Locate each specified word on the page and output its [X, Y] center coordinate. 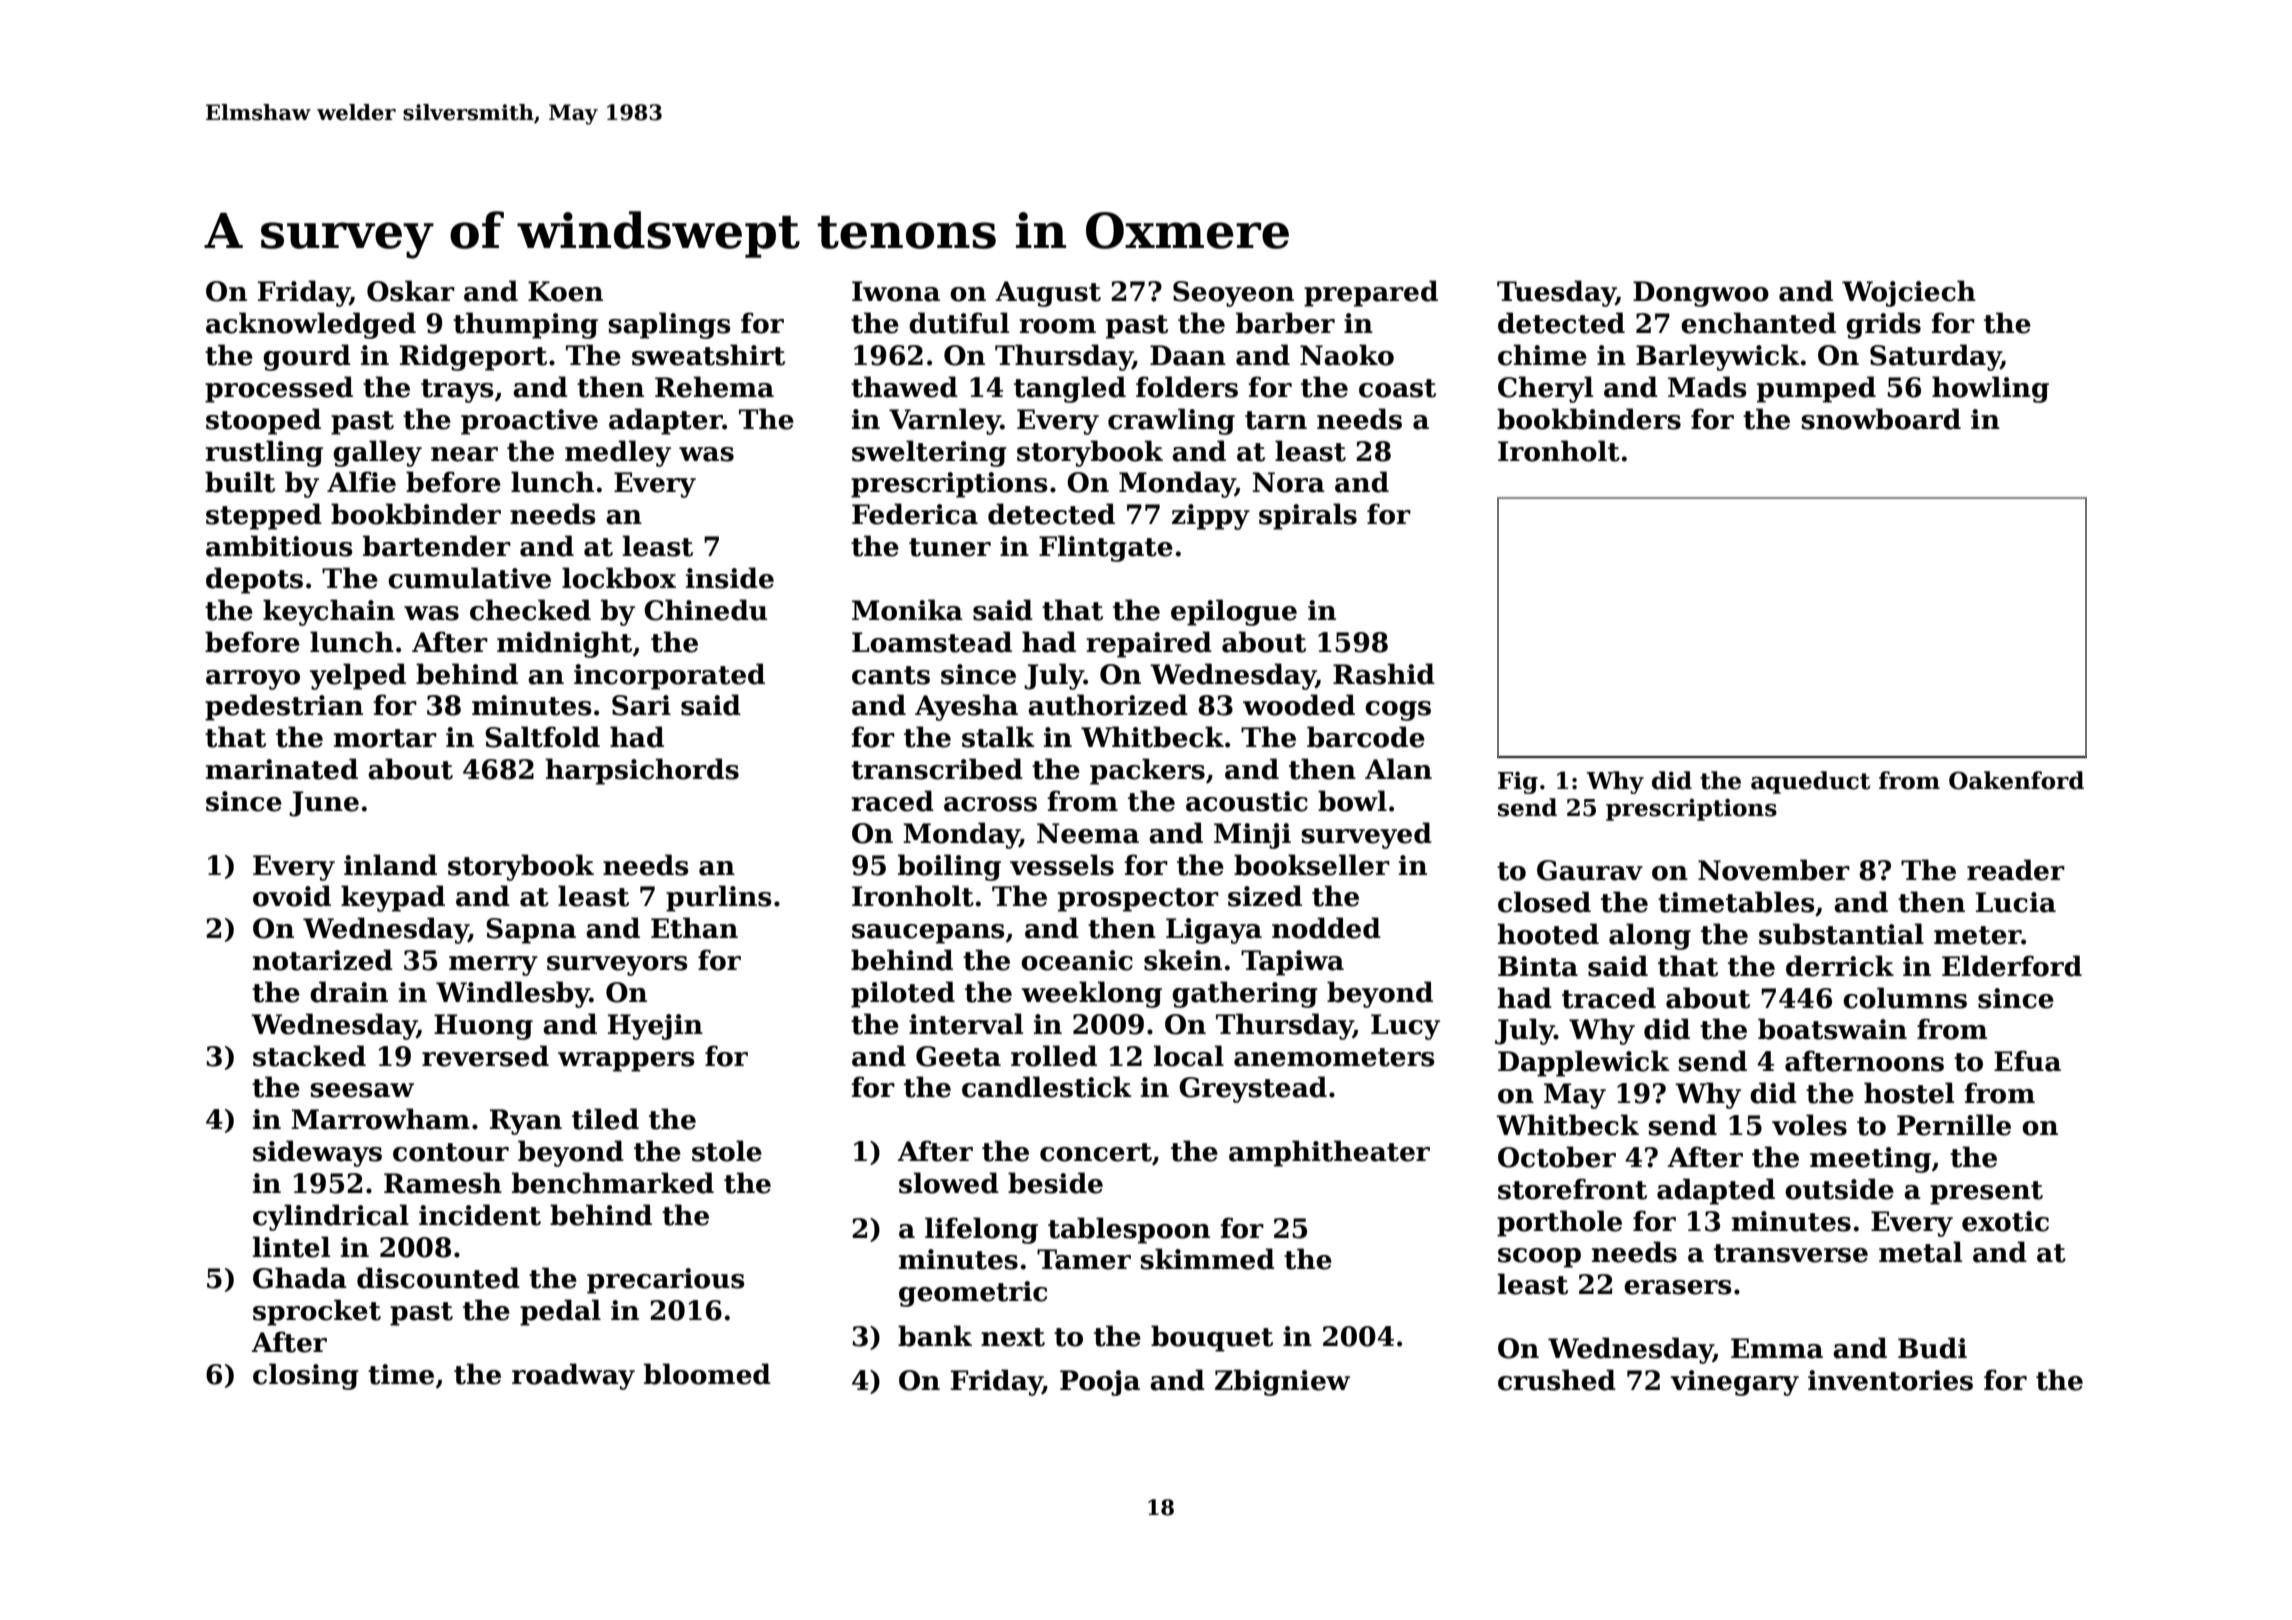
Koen [565, 291]
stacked [309, 1056]
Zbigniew [1282, 1382]
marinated [282, 769]
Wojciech [1909, 293]
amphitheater [1329, 1153]
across [990, 804]
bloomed [707, 1374]
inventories [1890, 1380]
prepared [1371, 293]
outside [1839, 1189]
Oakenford [2016, 780]
